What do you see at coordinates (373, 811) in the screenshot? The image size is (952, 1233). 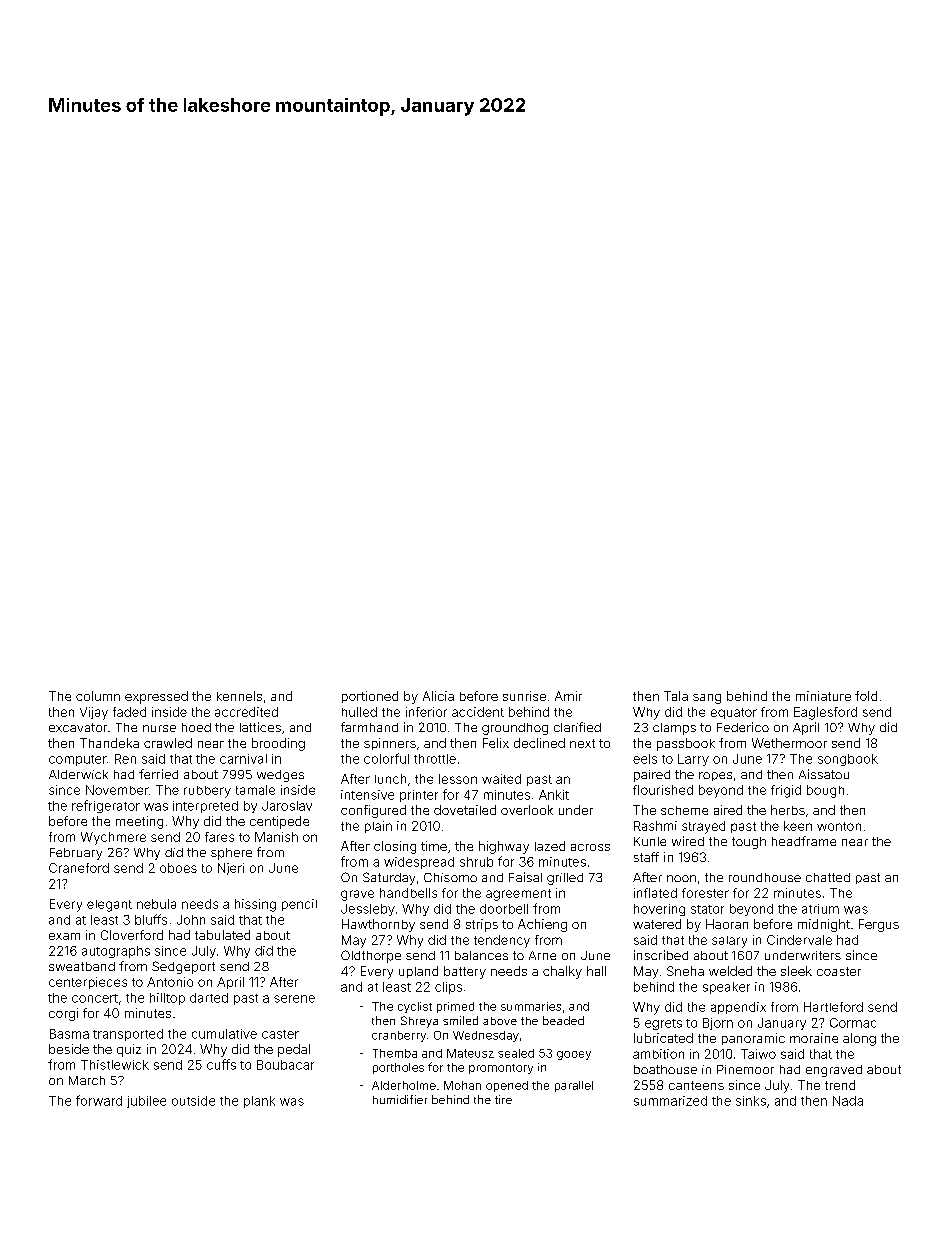 I see `configured` at bounding box center [373, 811].
